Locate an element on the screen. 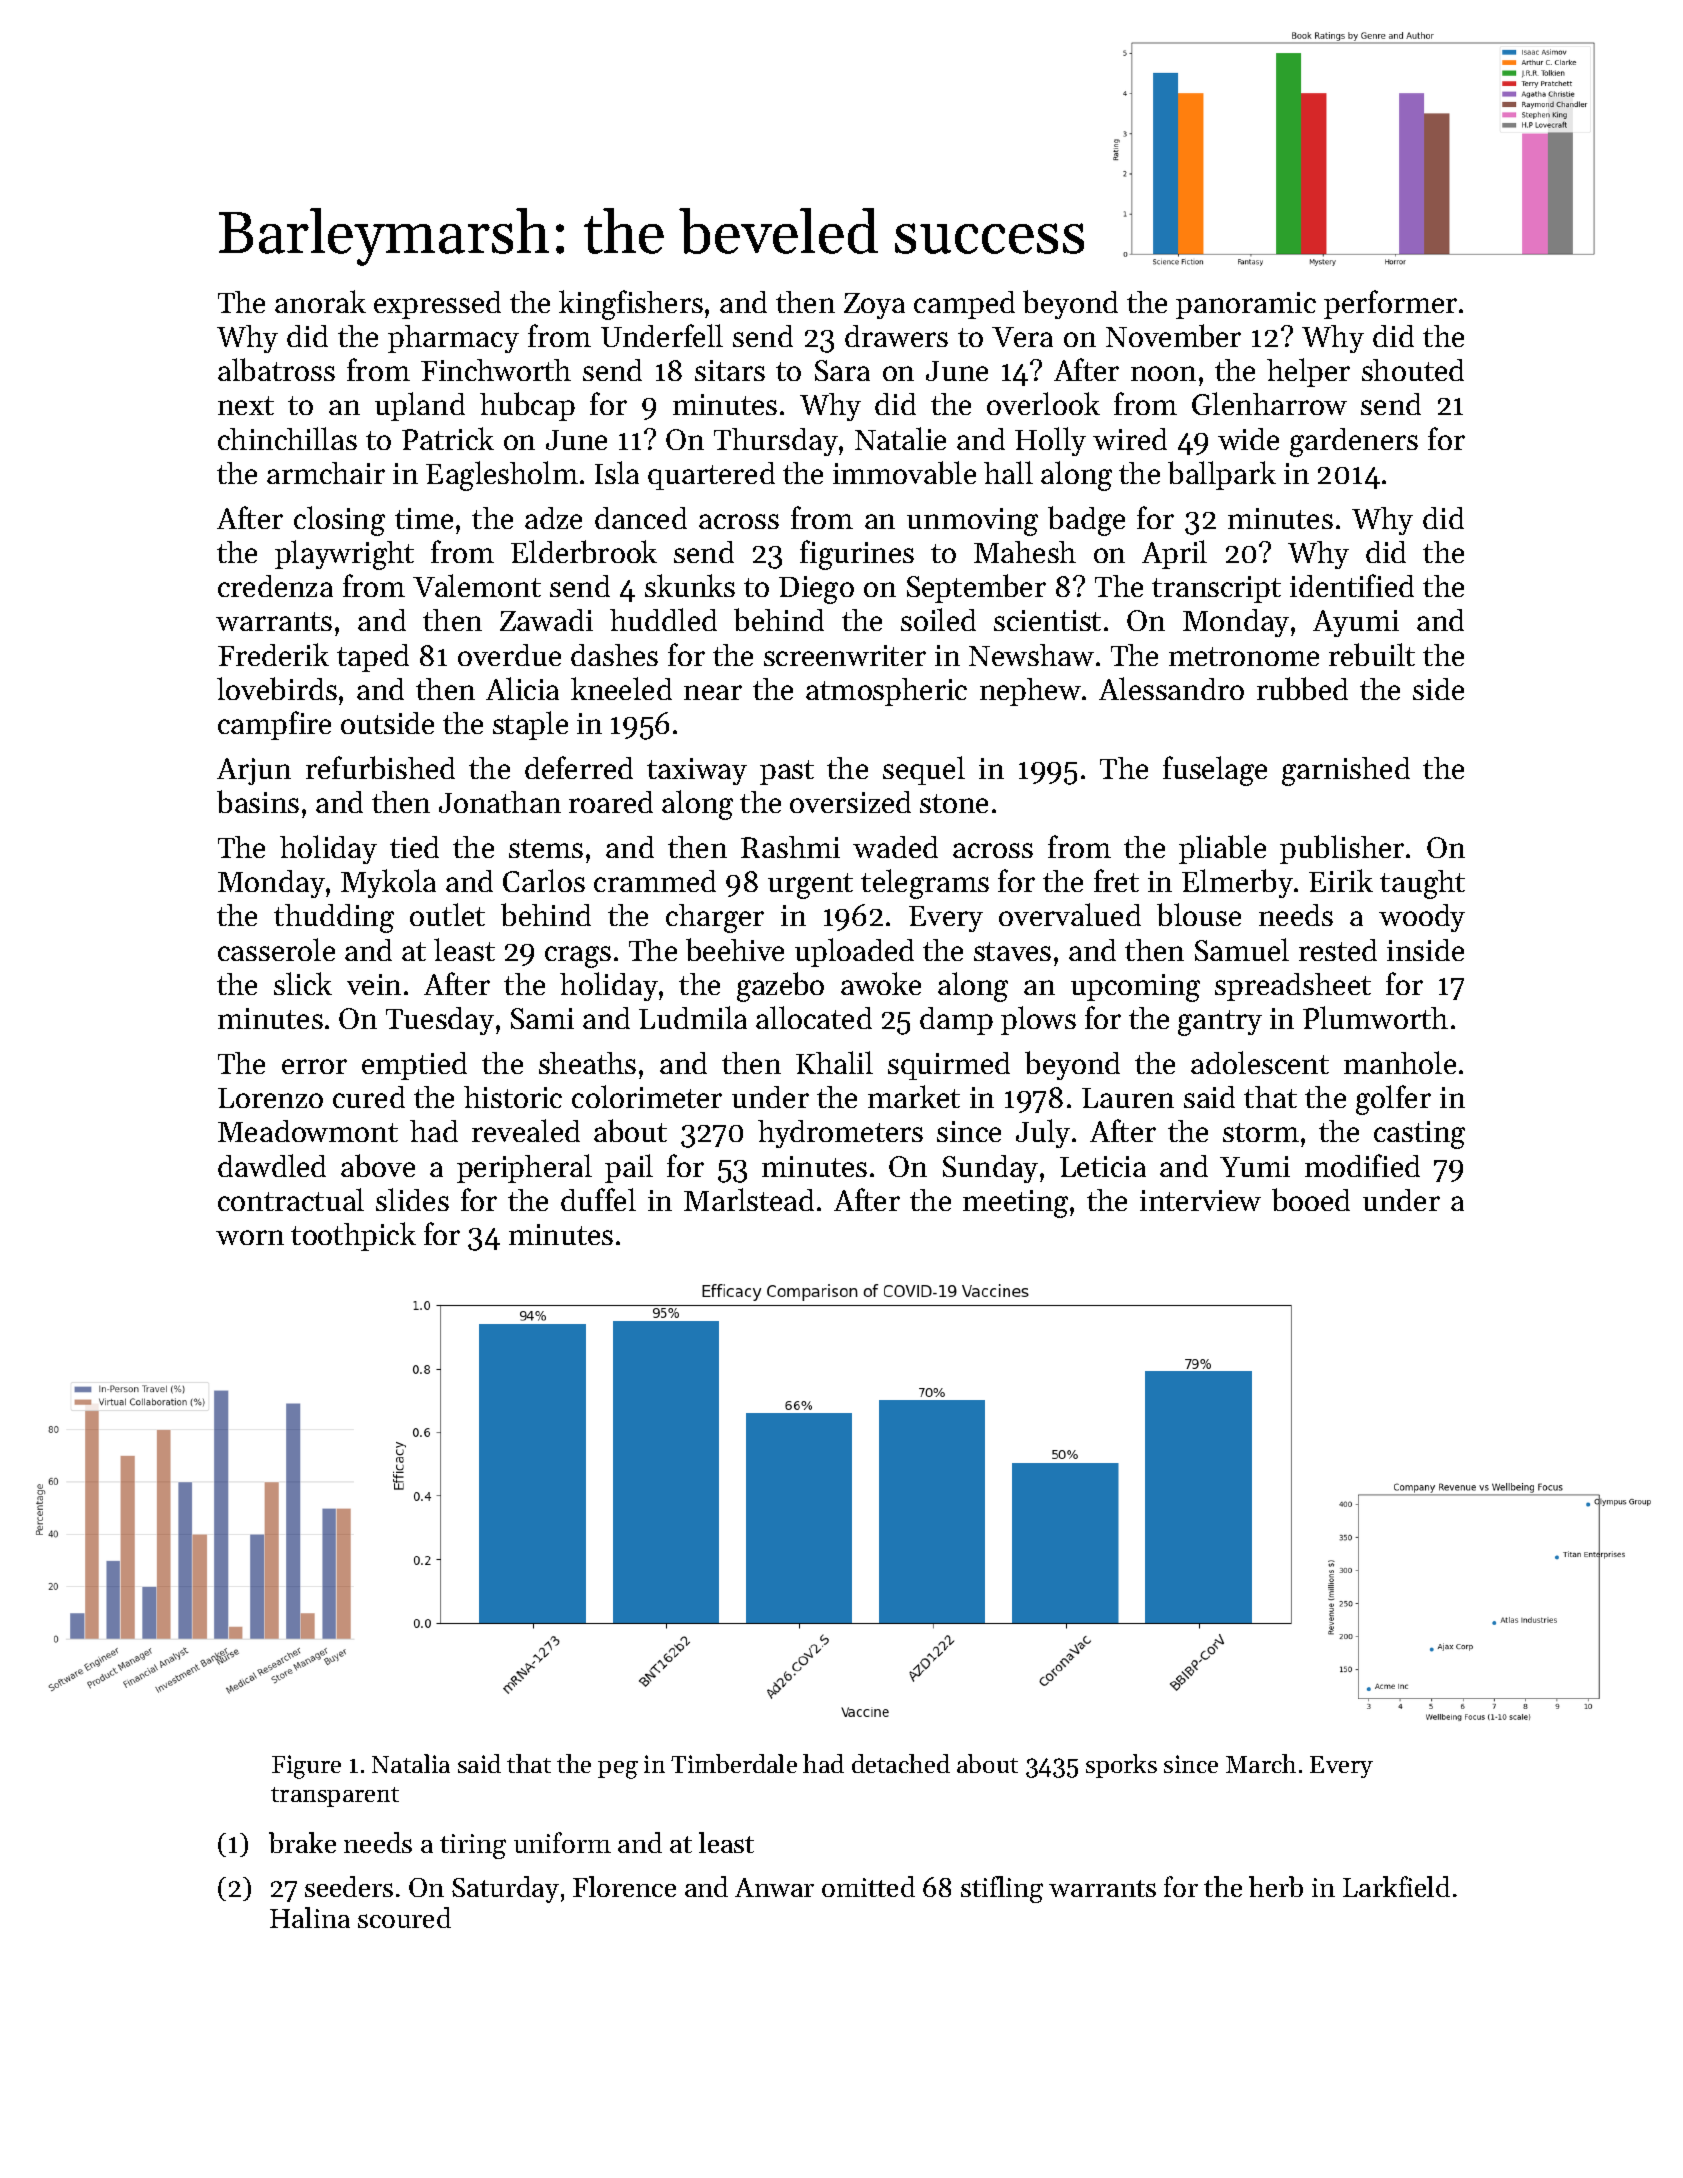  Arjun is located at coordinates (254, 771).
